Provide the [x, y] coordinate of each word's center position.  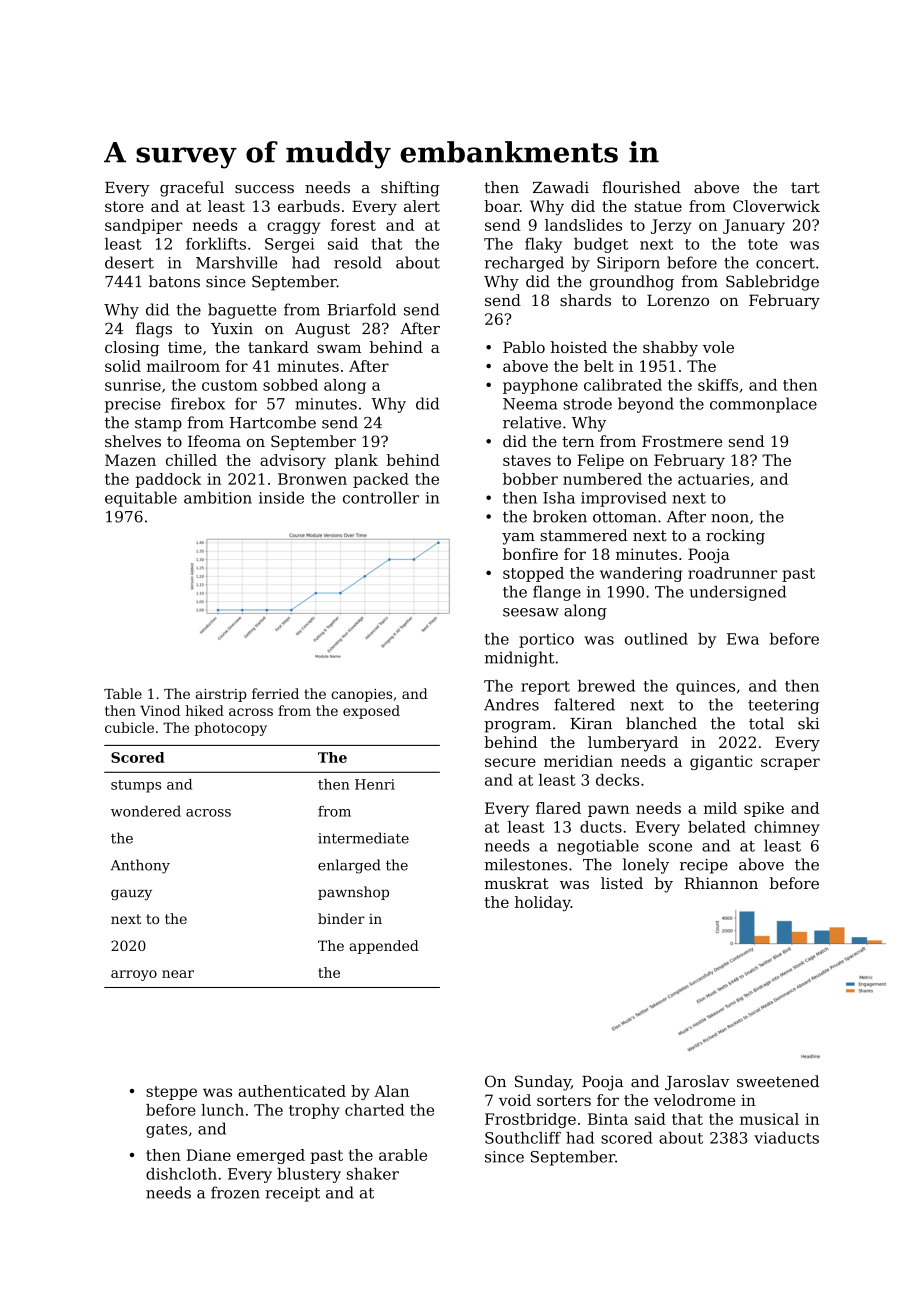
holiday [543, 903]
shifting [410, 189]
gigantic [721, 762]
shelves [133, 441]
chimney [787, 828]
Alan [391, 1091]
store [124, 206]
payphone [540, 386]
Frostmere [682, 441]
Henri [375, 784]
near [178, 974]
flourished [641, 187]
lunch [222, 1110]
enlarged [349, 866]
